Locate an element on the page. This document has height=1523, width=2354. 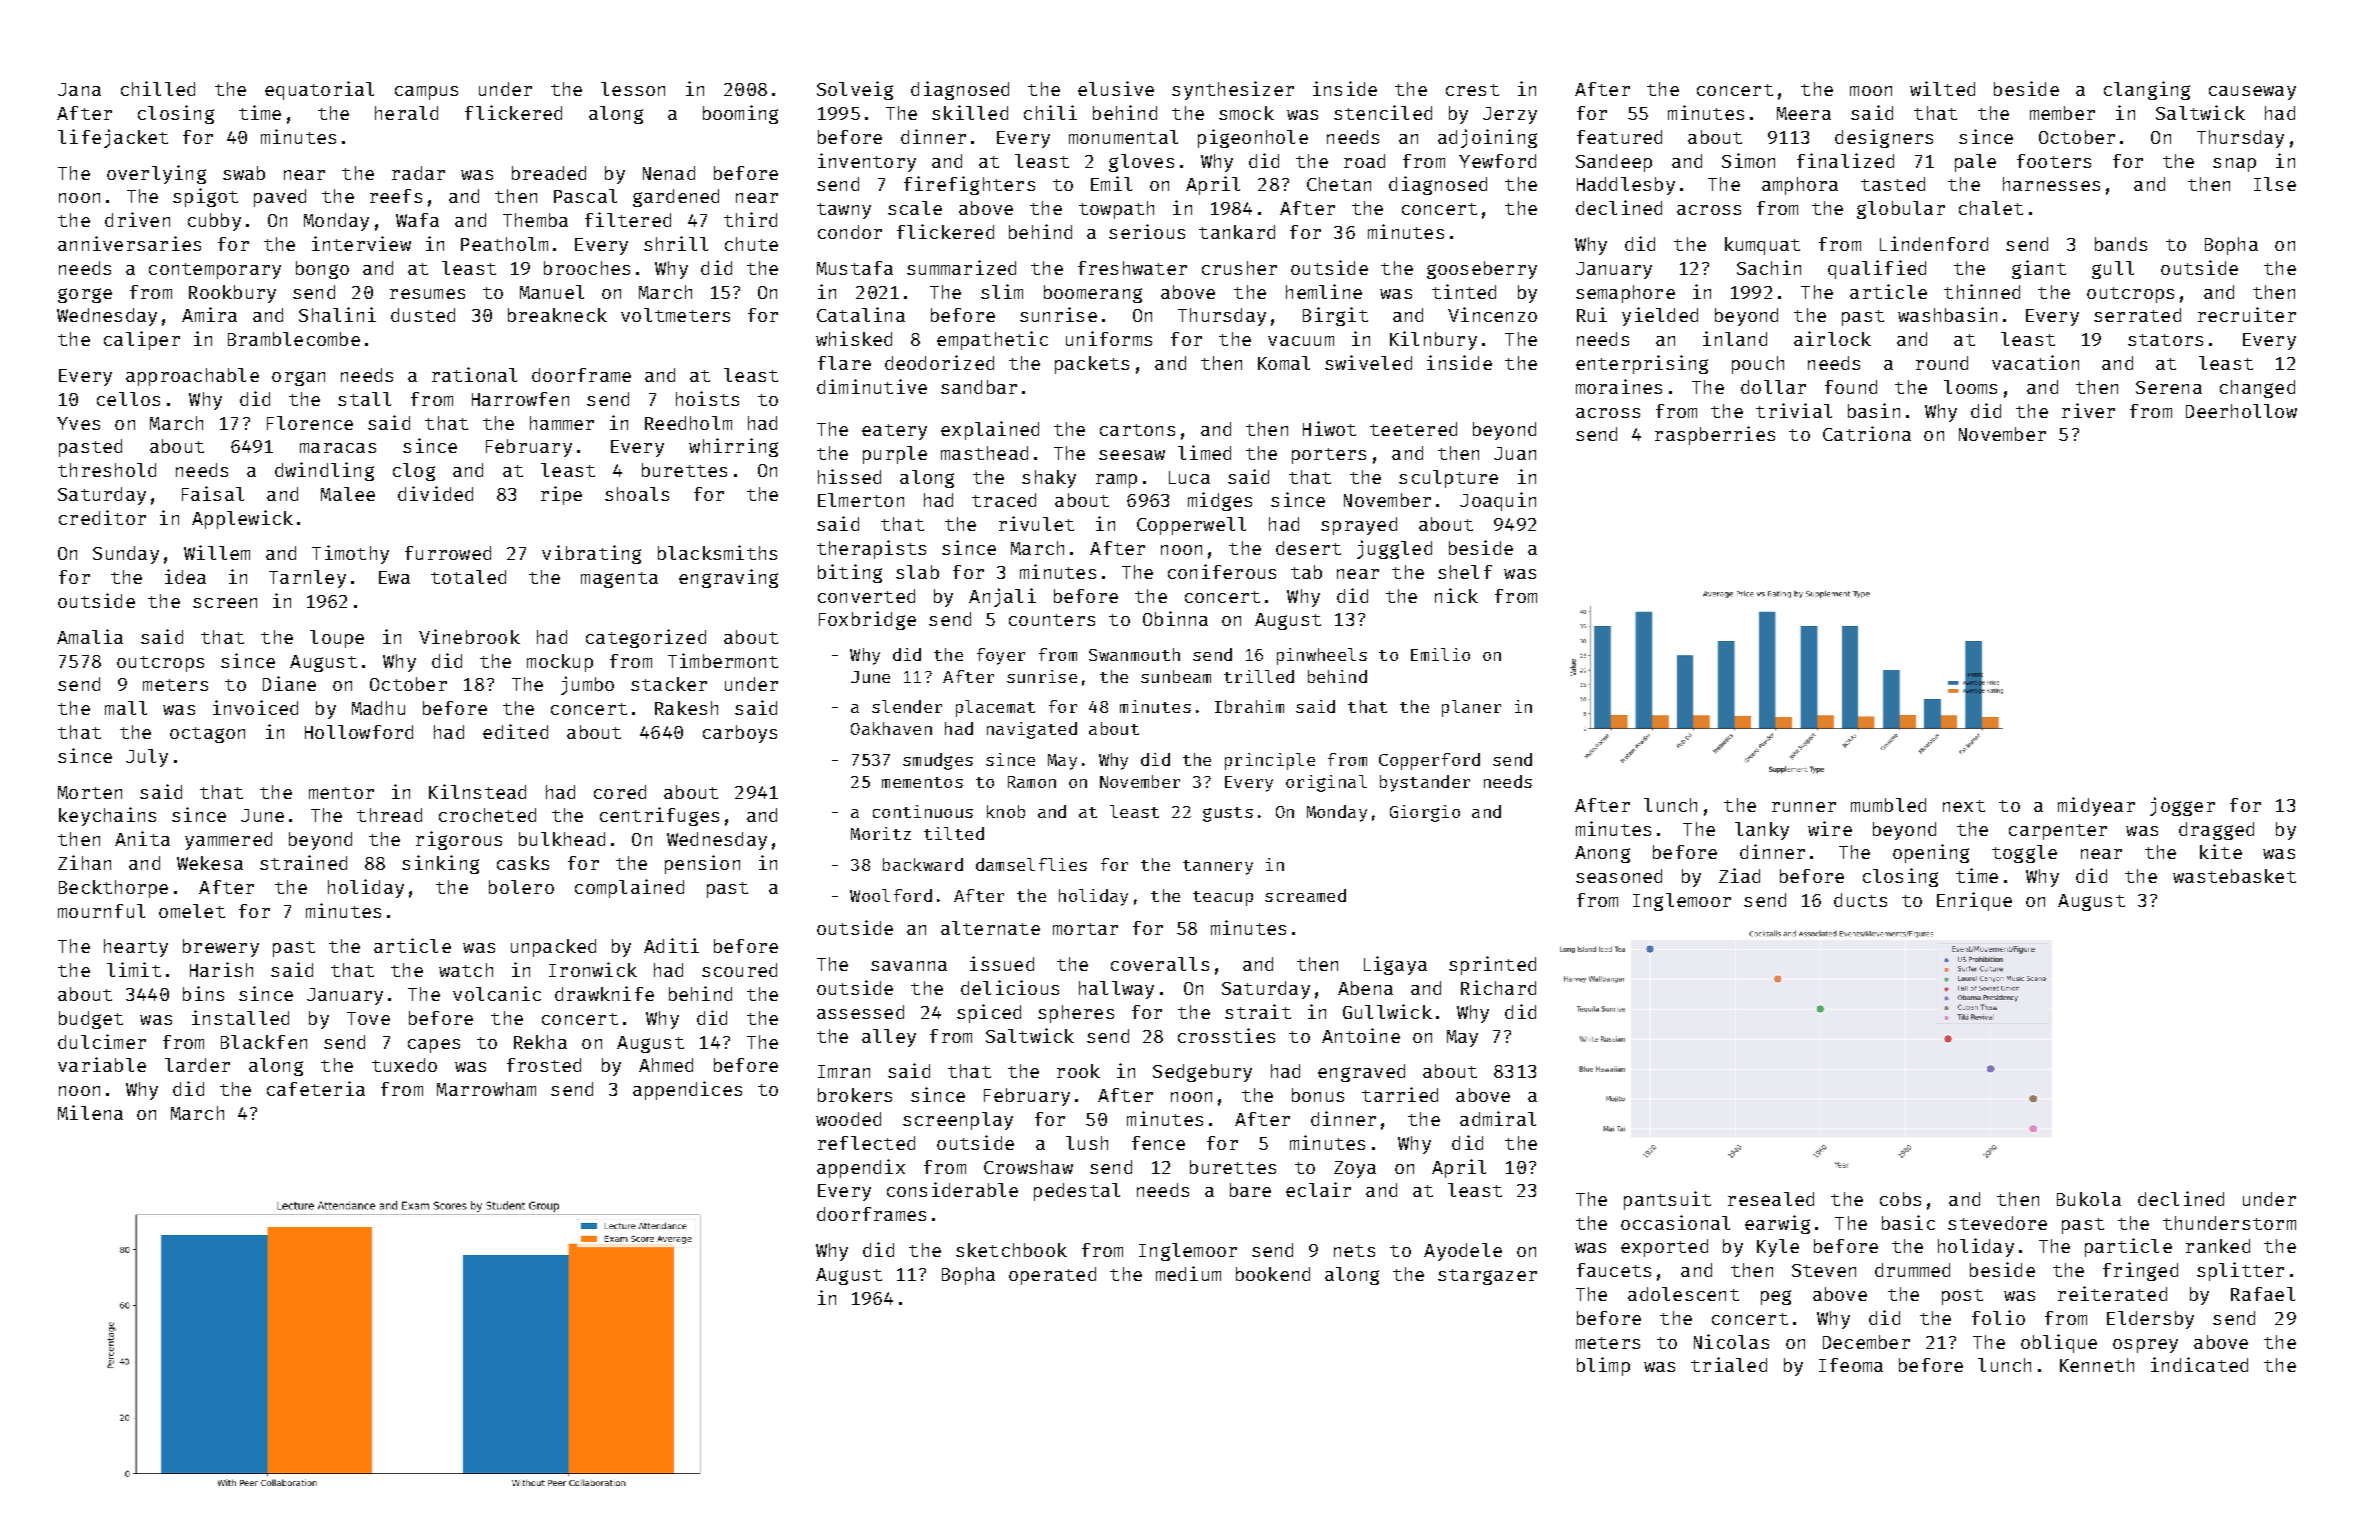
bookend is located at coordinates (1273, 1274).
